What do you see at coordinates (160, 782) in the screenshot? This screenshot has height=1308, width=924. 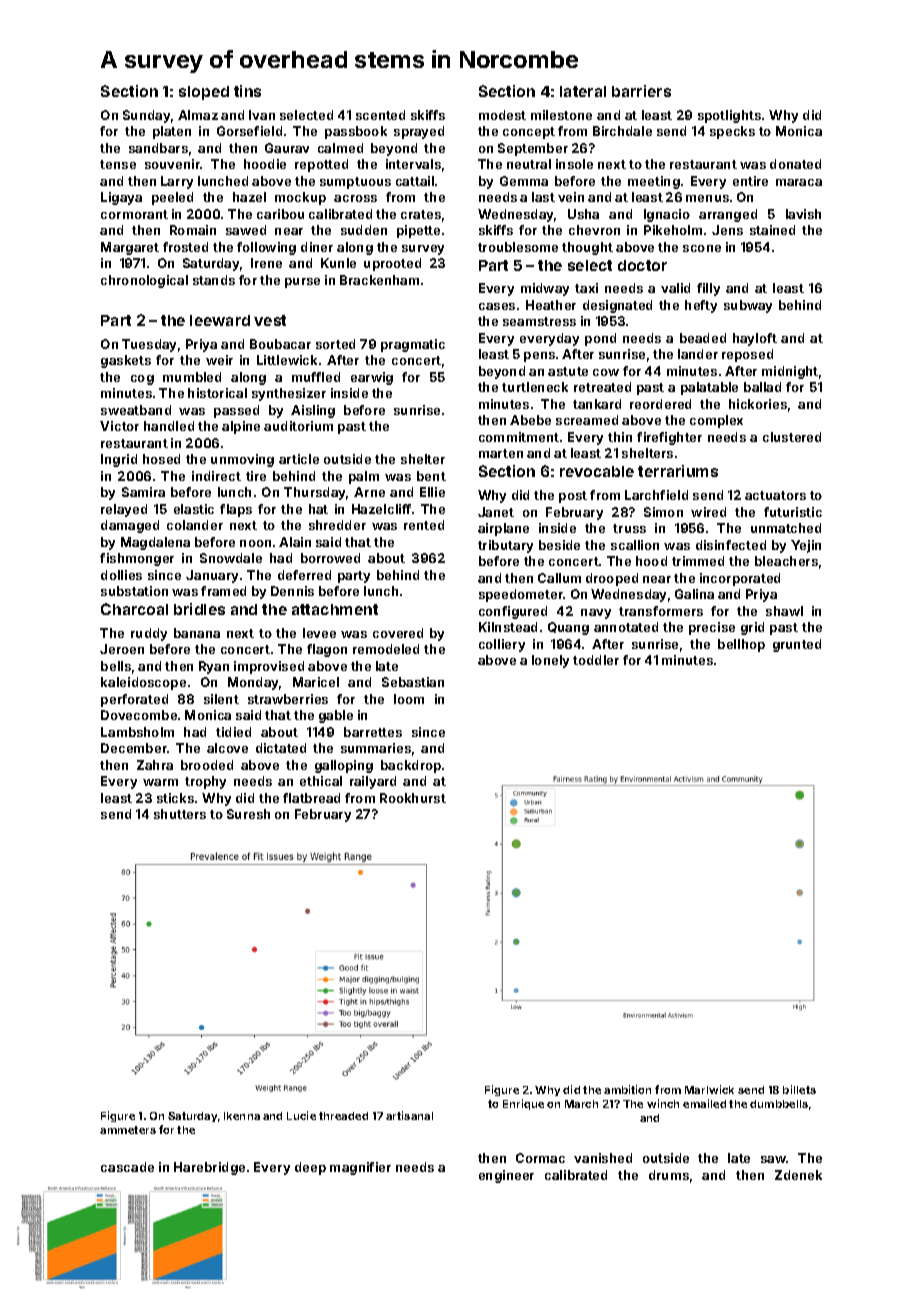 I see `warm` at bounding box center [160, 782].
